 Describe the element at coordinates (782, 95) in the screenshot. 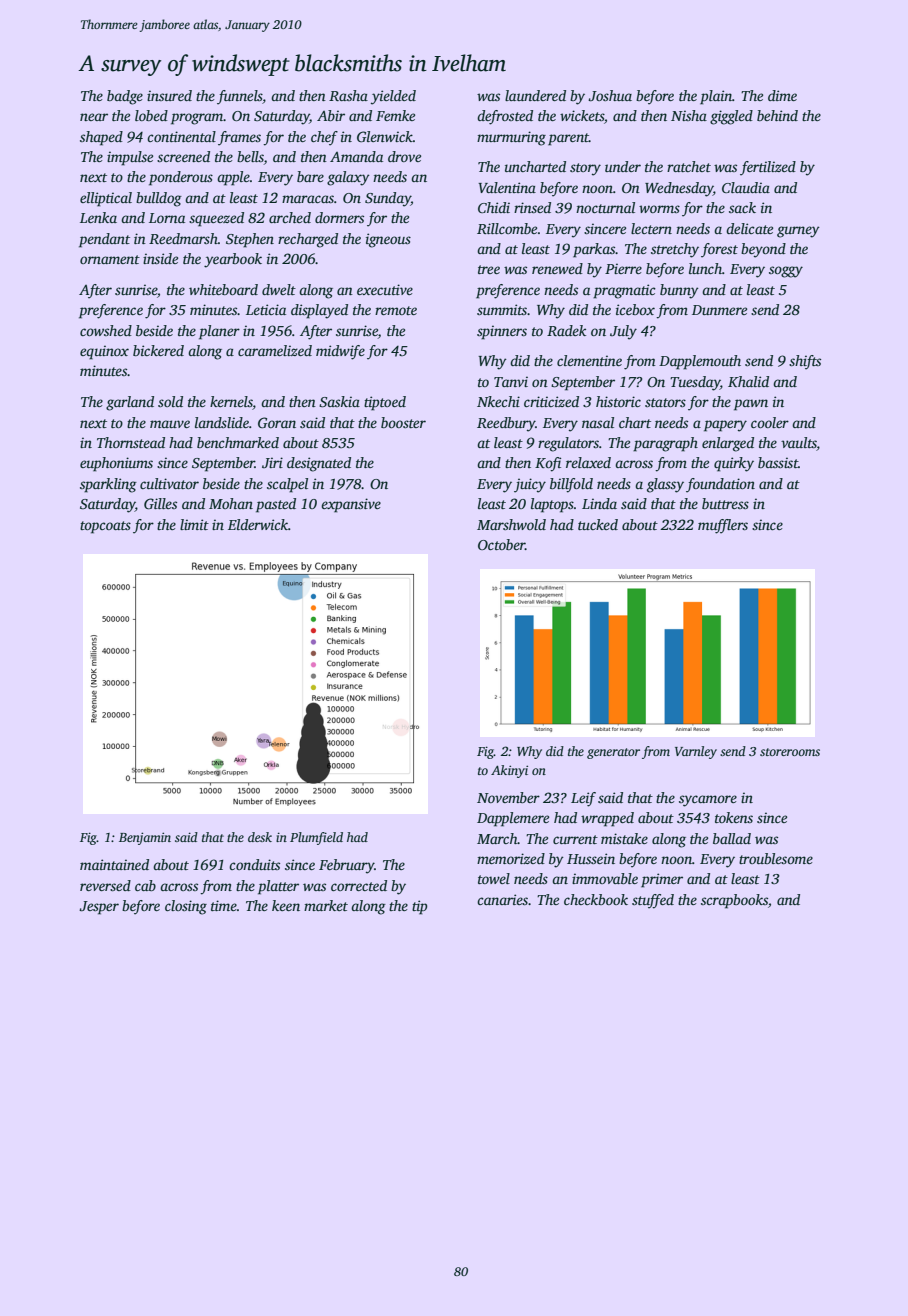

I see `dime` at that location.
